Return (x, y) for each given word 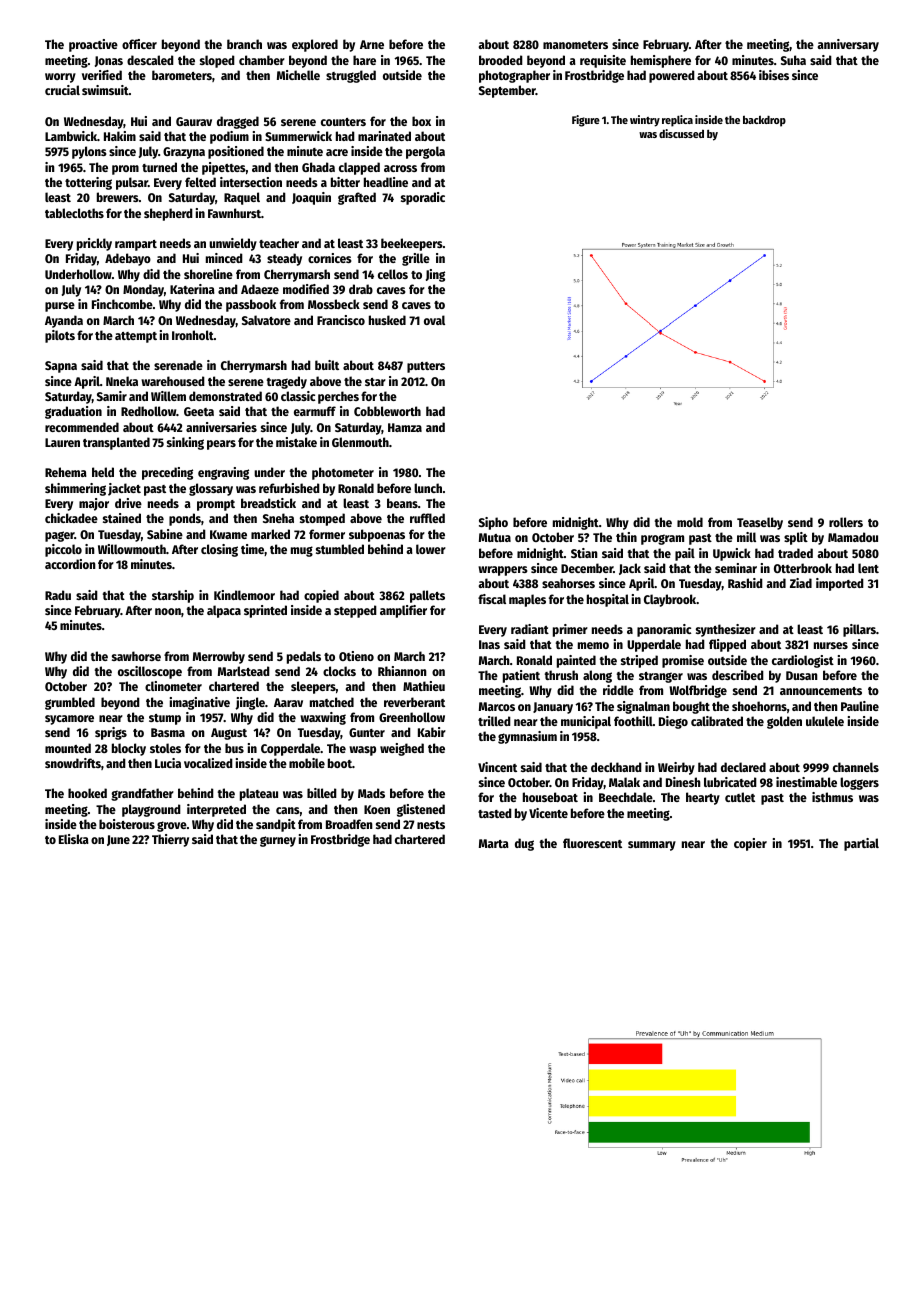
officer (139, 44)
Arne (372, 44)
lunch (428, 488)
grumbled (70, 703)
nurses (831, 645)
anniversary (848, 45)
